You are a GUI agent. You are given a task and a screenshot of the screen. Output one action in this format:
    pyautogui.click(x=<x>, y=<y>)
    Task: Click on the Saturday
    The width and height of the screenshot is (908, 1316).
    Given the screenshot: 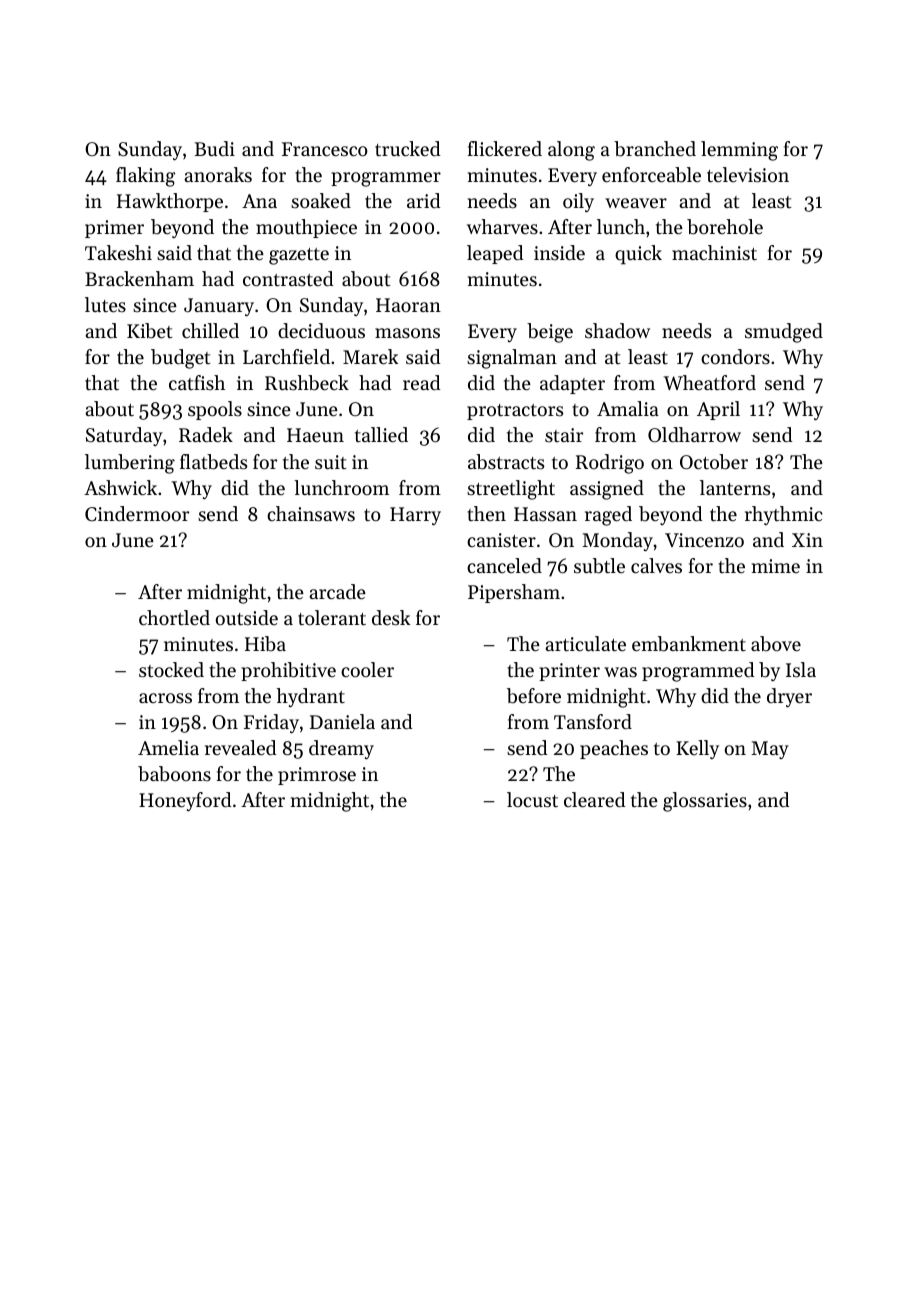 What is the action you would take?
    pyautogui.click(x=124, y=436)
